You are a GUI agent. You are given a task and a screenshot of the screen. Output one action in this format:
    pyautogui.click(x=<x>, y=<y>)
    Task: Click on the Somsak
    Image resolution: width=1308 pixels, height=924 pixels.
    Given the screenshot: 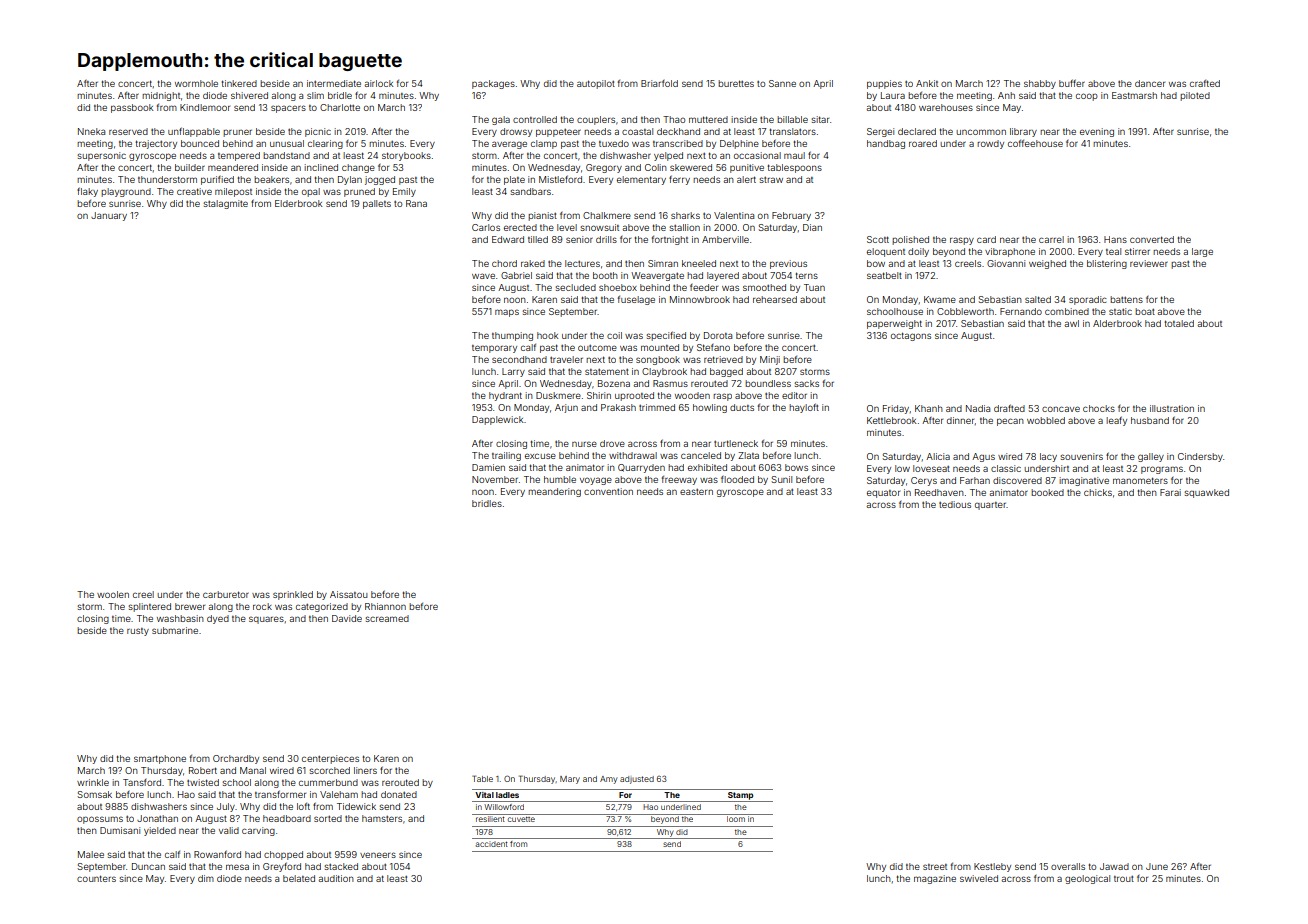 What is the action you would take?
    pyautogui.click(x=94, y=794)
